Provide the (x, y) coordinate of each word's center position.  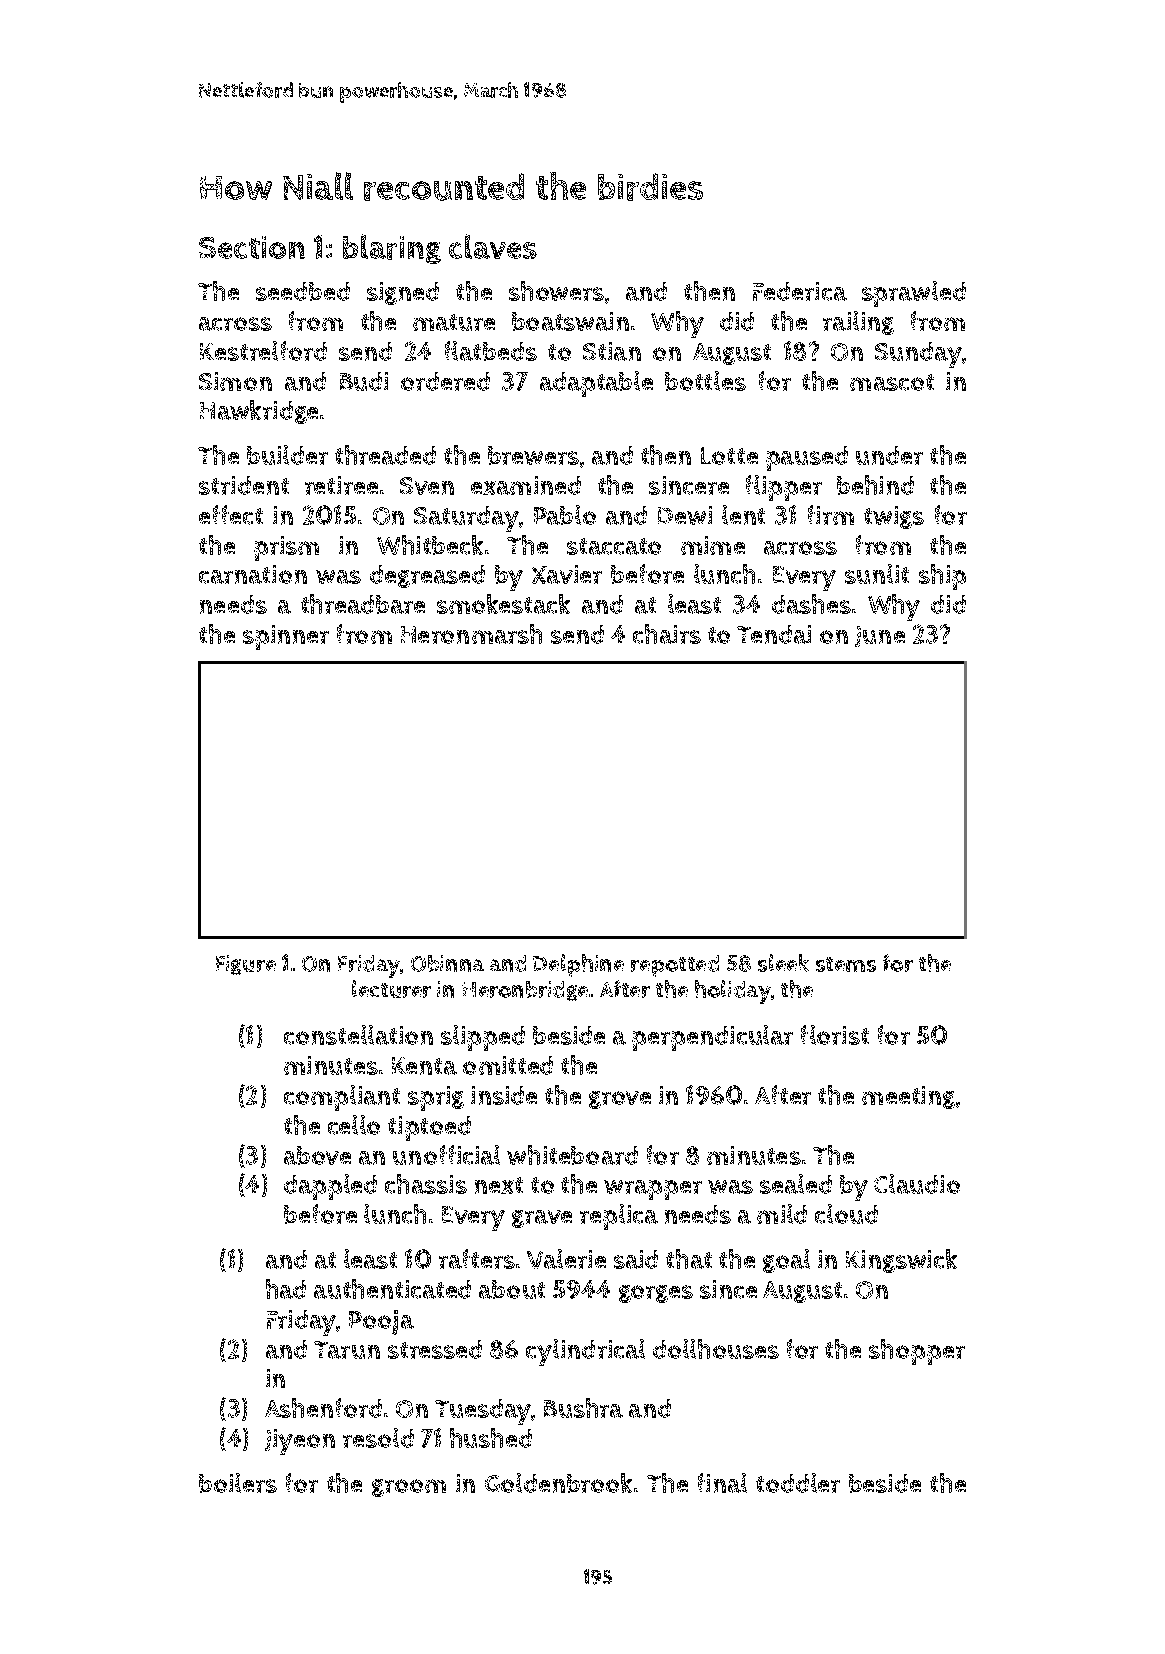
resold (378, 1438)
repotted (675, 966)
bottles (705, 381)
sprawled (914, 294)
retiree (341, 485)
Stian (612, 351)
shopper (917, 1352)
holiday (733, 992)
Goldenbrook (558, 1483)
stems (846, 964)
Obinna (447, 963)
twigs (894, 517)
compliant (342, 1098)
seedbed (303, 291)
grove (620, 1100)
